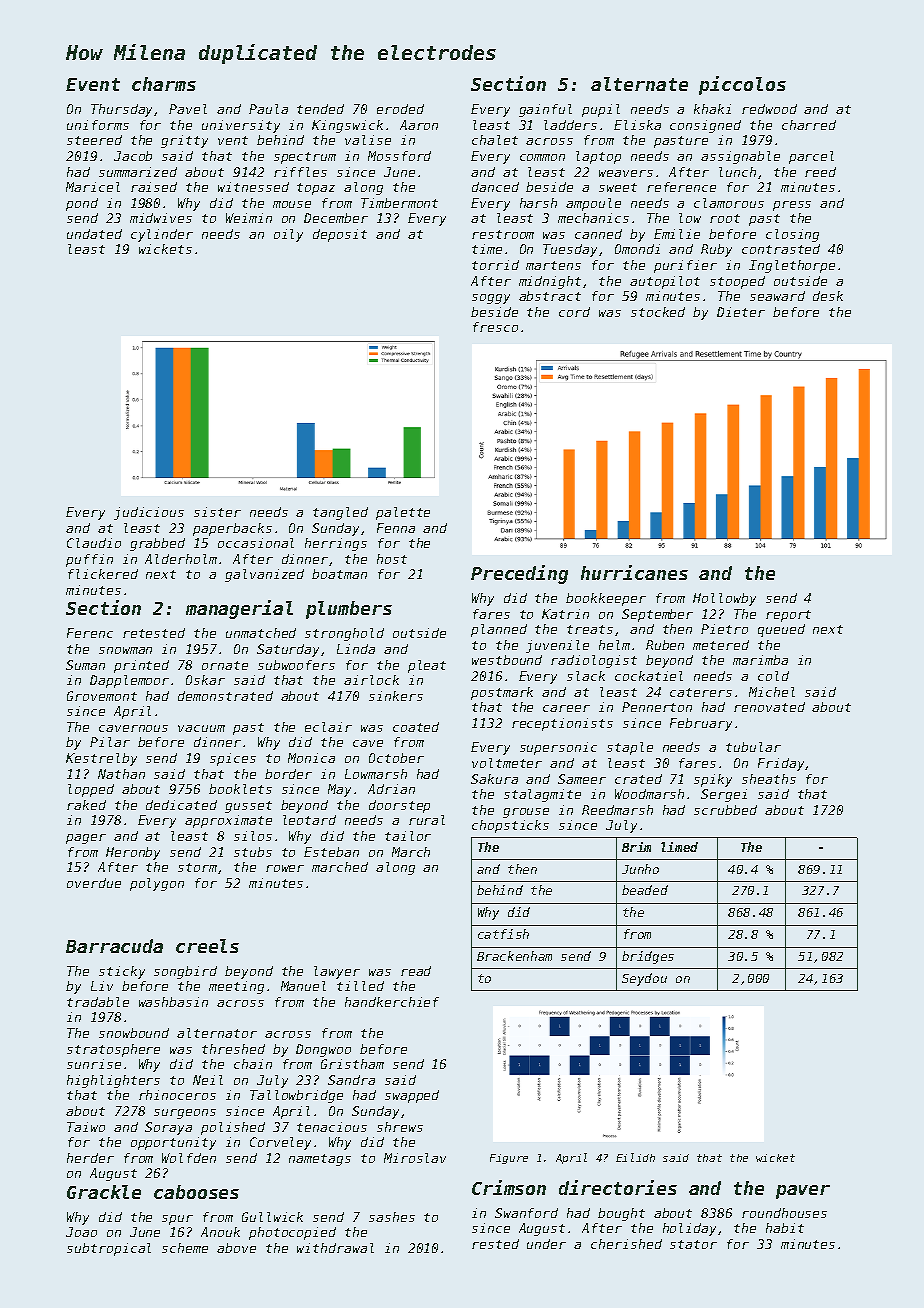  I want to click on abstract, so click(550, 296).
